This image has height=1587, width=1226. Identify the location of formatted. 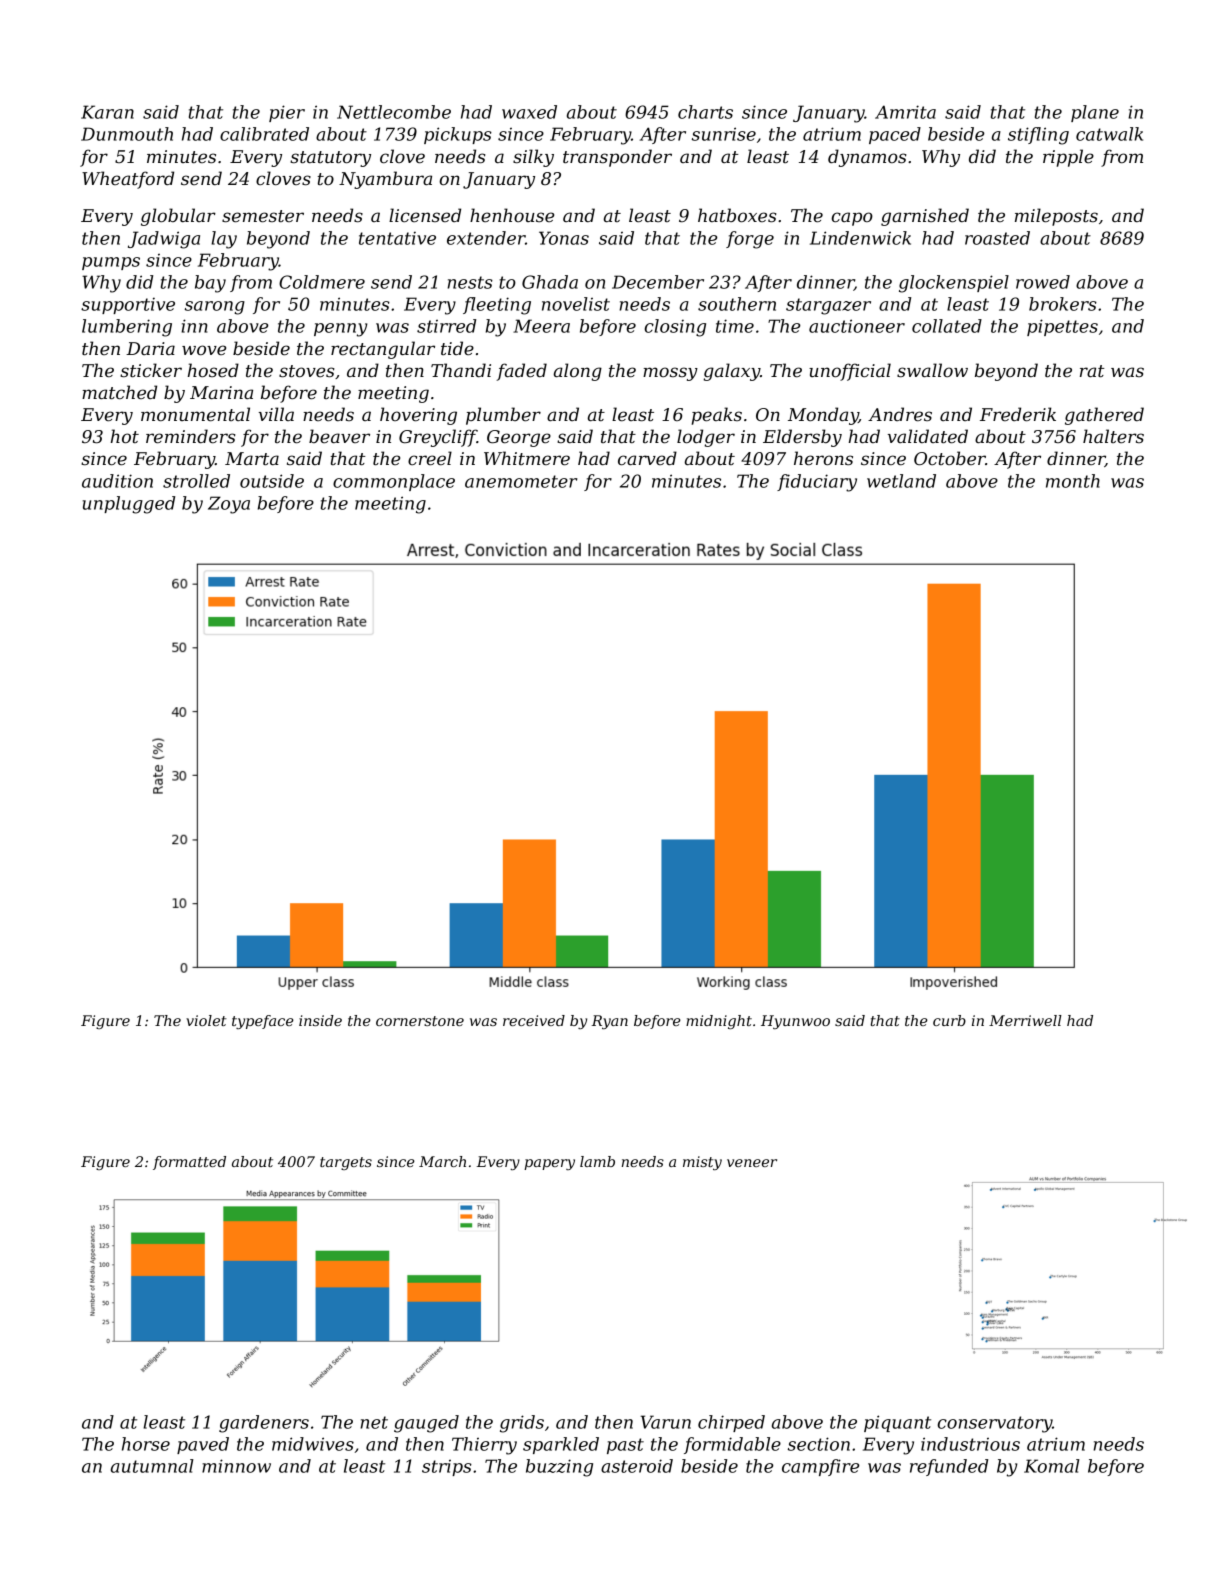
(189, 1163).
